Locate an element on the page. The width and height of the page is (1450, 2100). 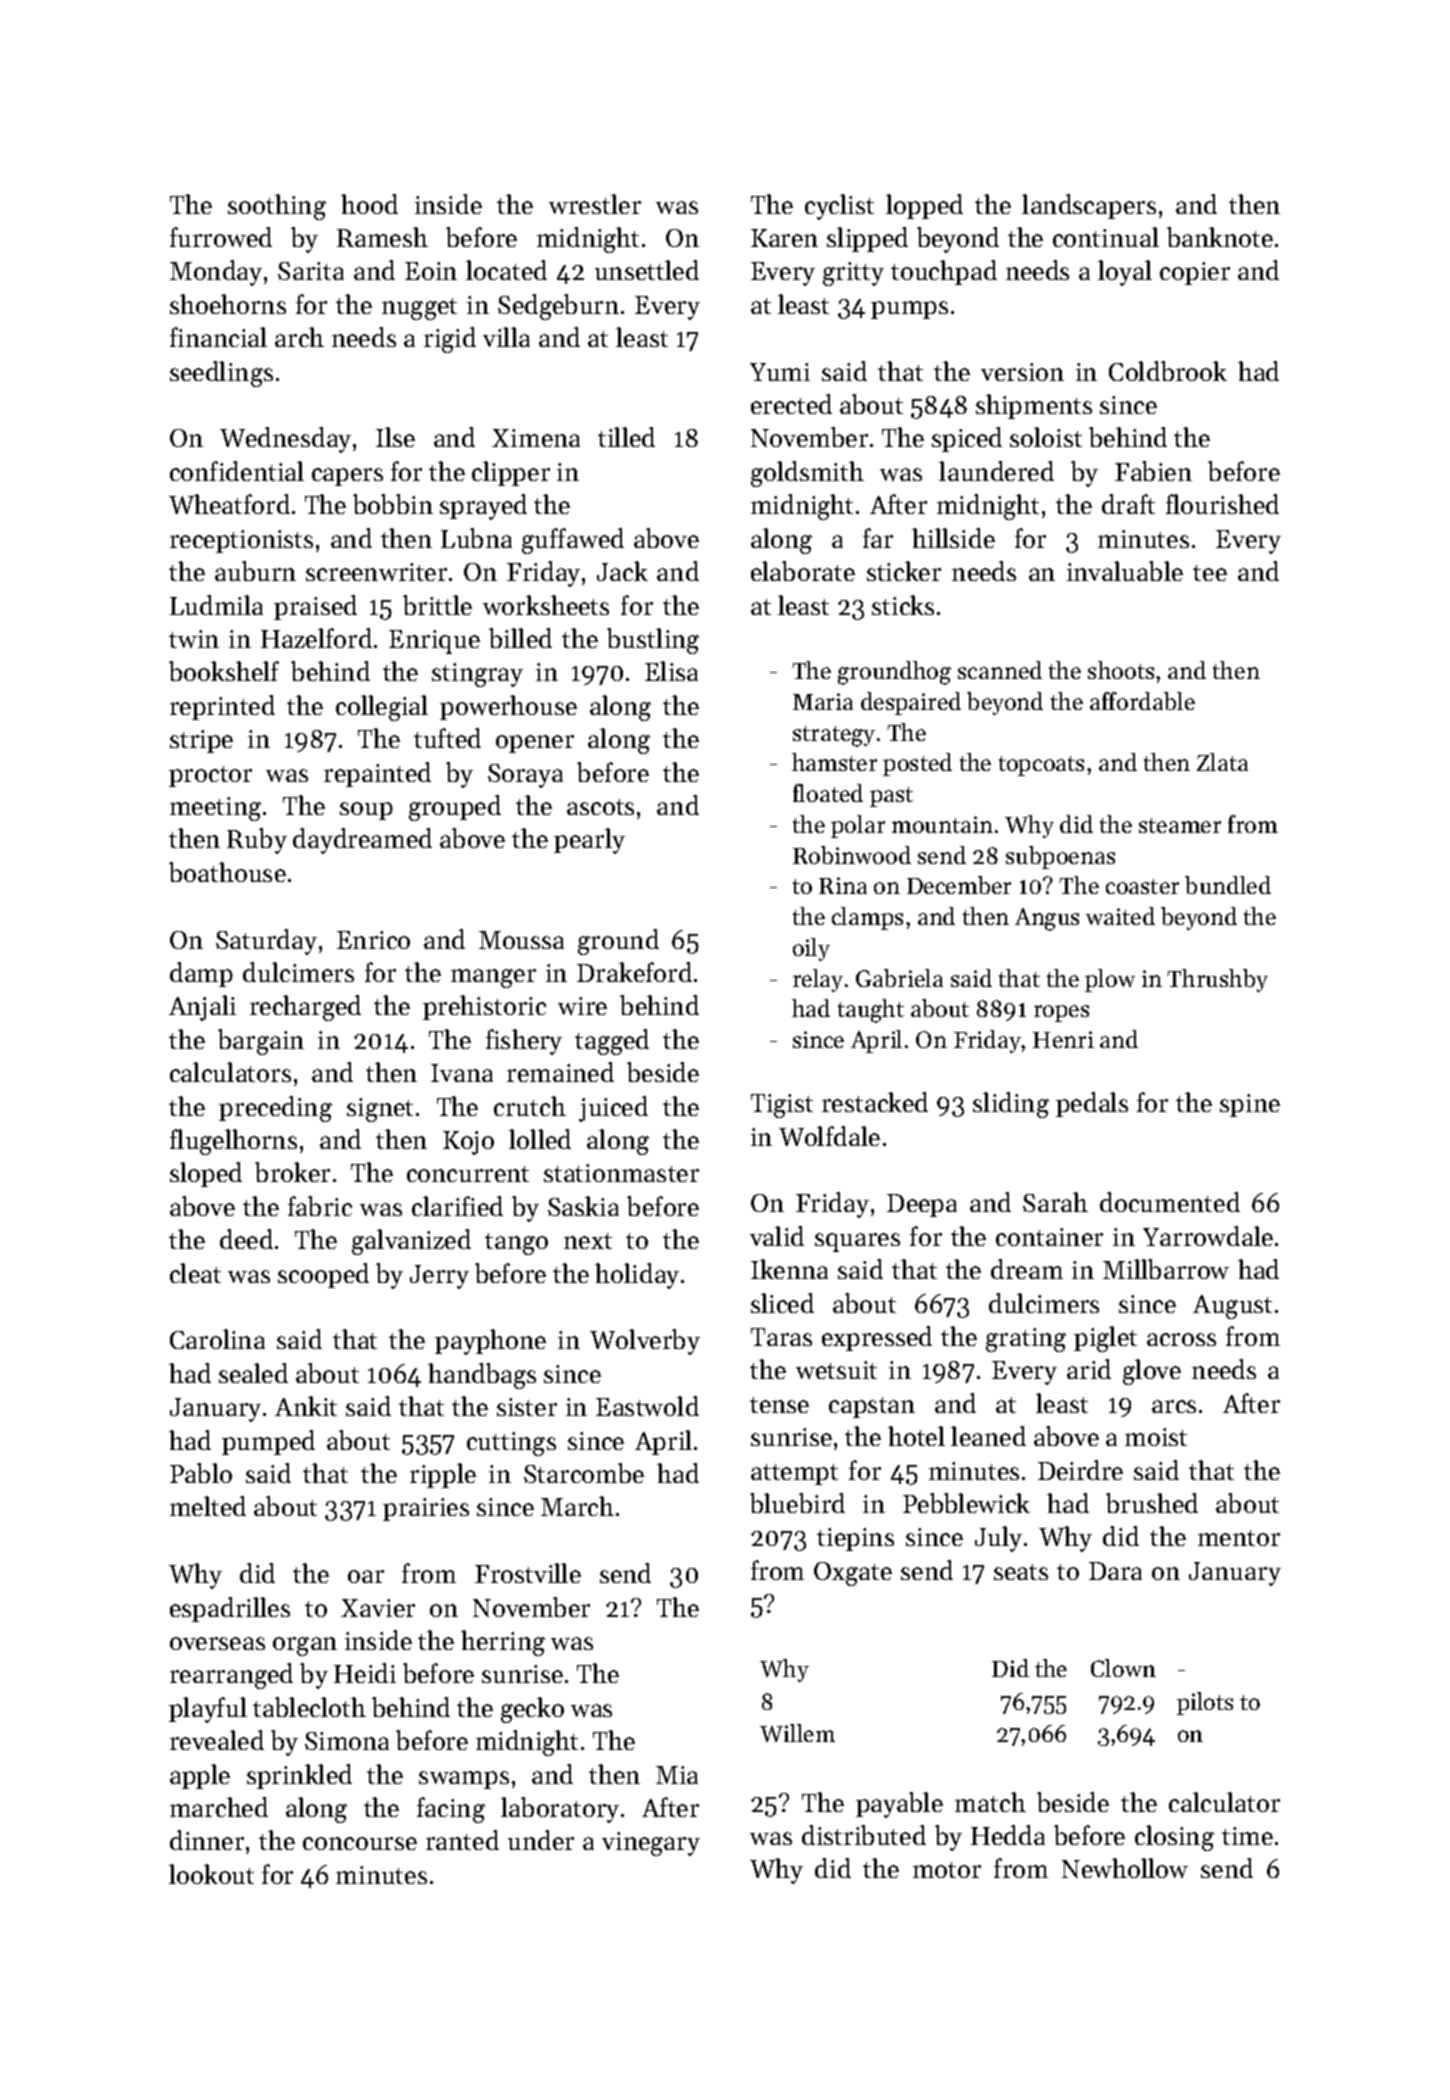
vinegary is located at coordinates (651, 1844).
